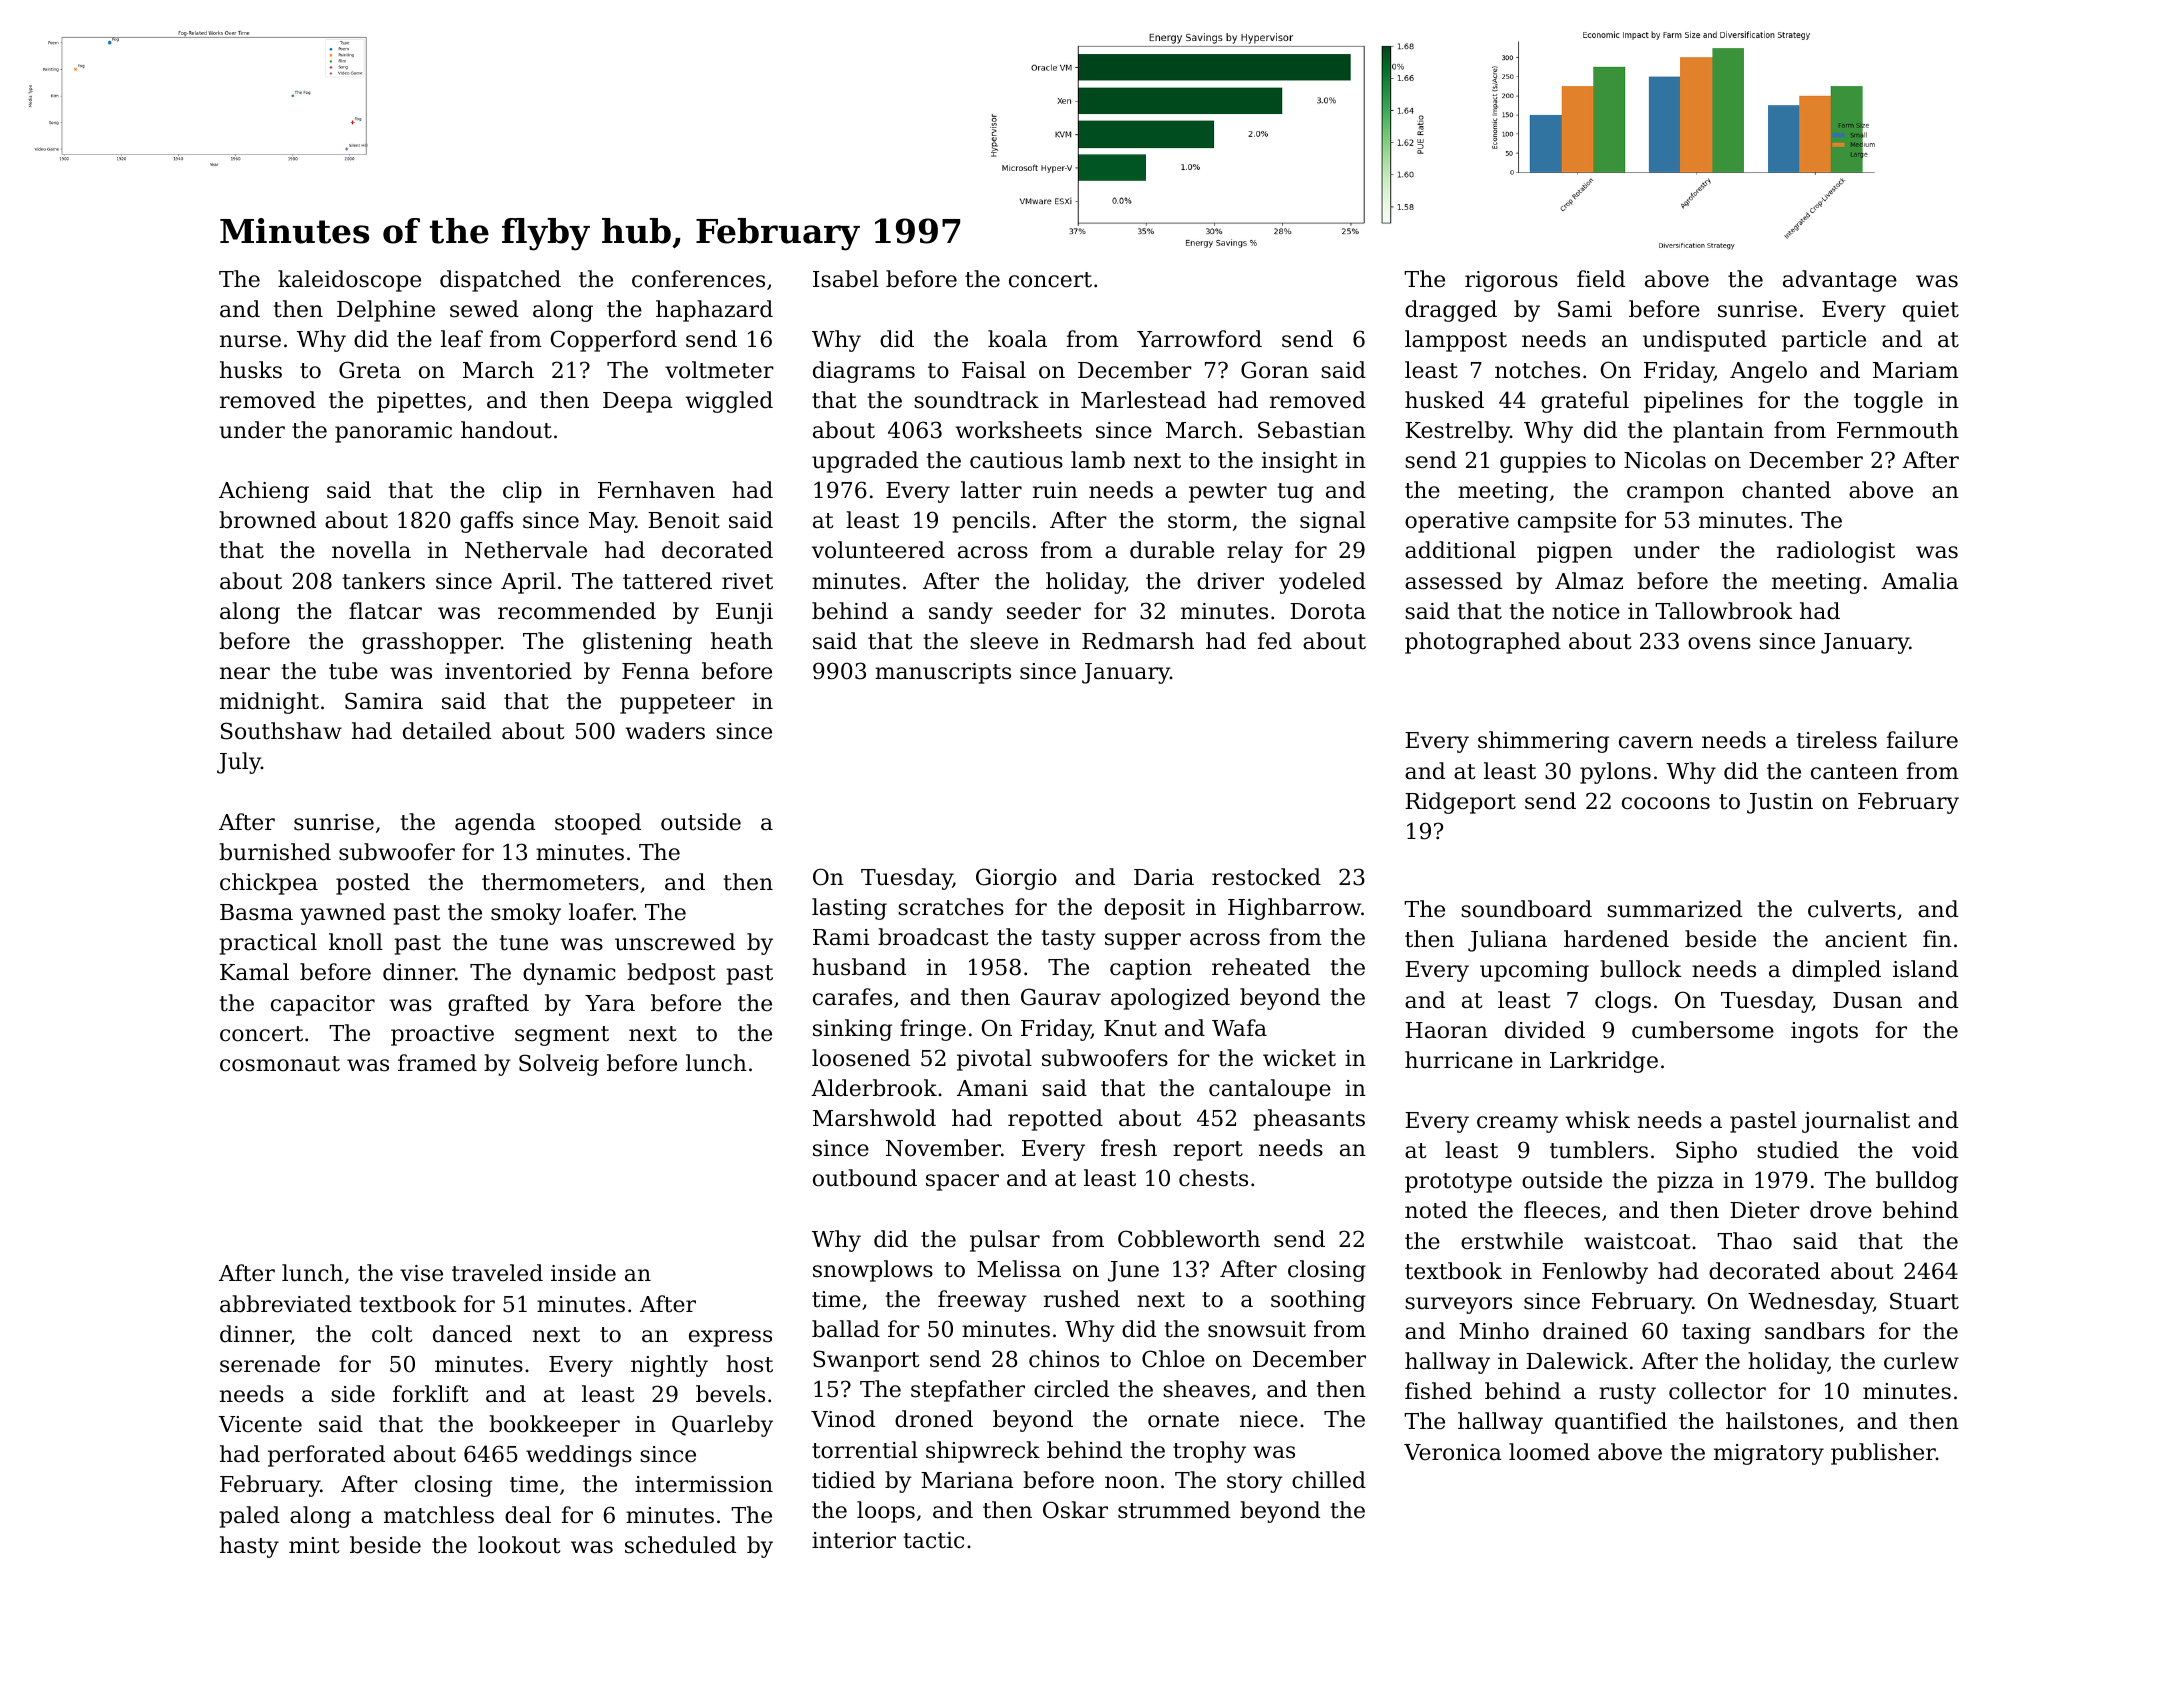  I want to click on strummed, so click(1174, 1510).
